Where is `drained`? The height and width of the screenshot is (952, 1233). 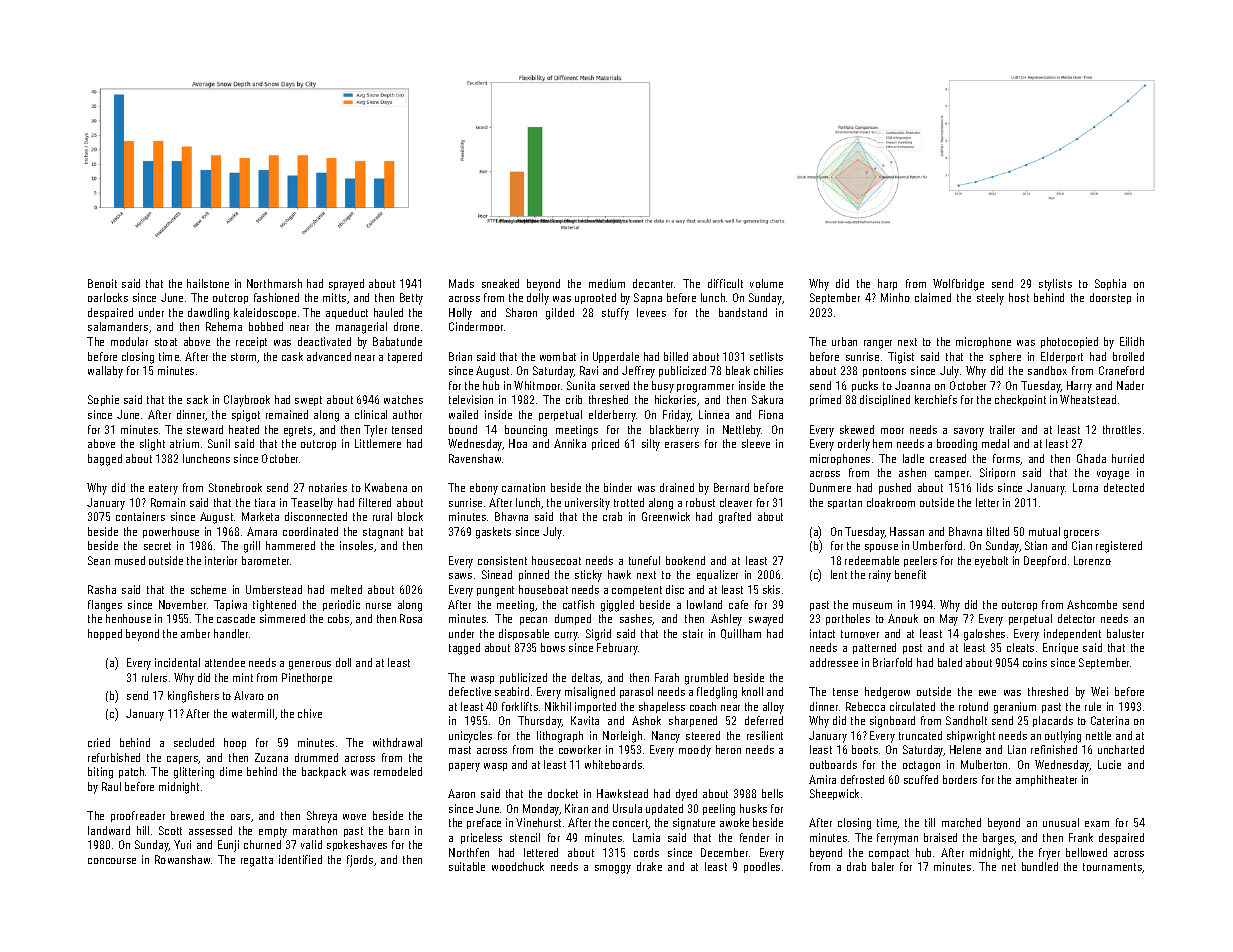
drained is located at coordinates (677, 487).
